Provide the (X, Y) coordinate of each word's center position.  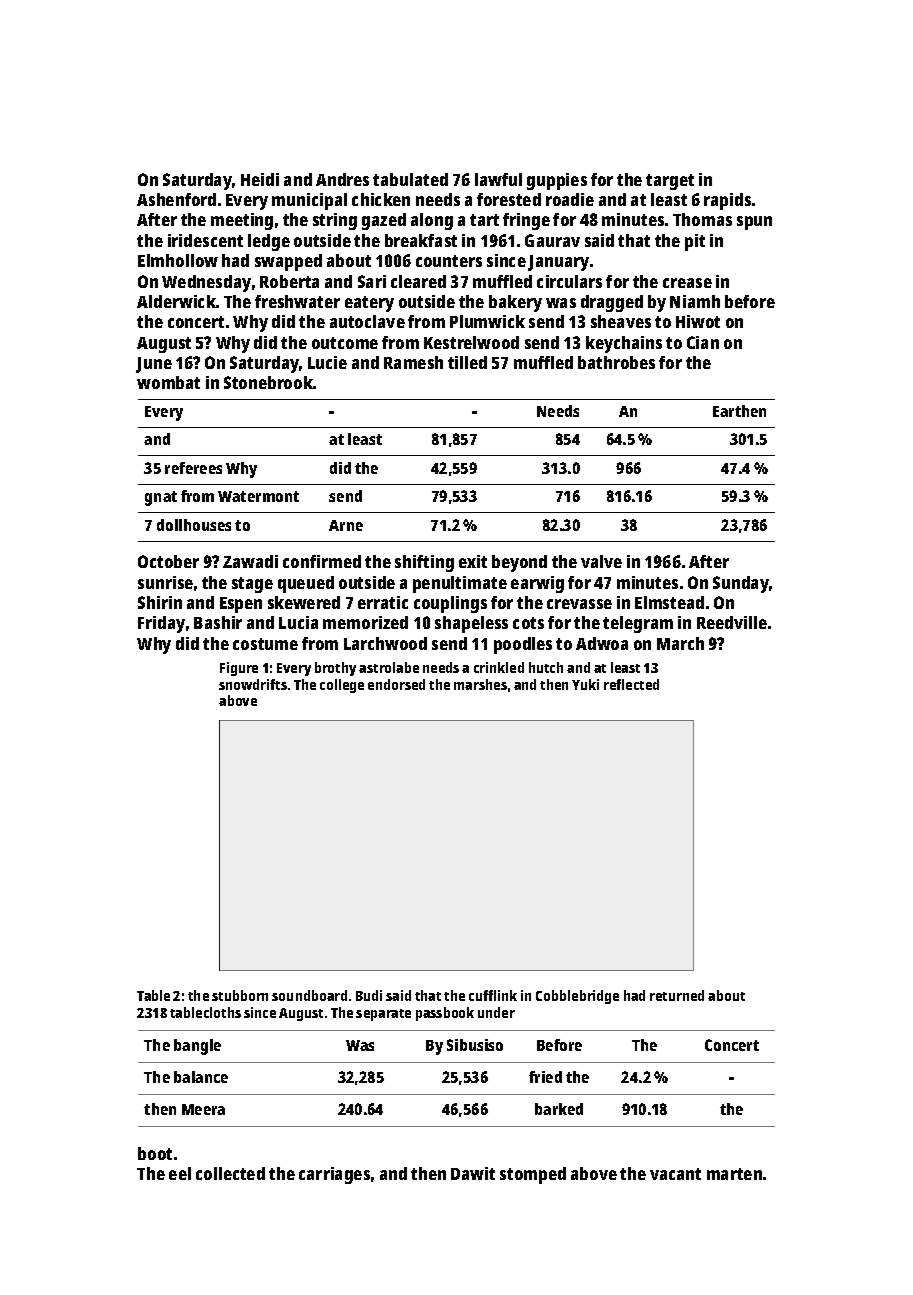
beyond (519, 563)
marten (734, 1174)
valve (601, 561)
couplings (450, 604)
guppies (557, 181)
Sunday (741, 584)
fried (545, 1077)
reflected (631, 684)
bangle (197, 1047)
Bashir (218, 622)
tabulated (410, 179)
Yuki (585, 684)
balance (201, 1077)
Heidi (260, 179)
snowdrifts (253, 684)
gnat (161, 498)
